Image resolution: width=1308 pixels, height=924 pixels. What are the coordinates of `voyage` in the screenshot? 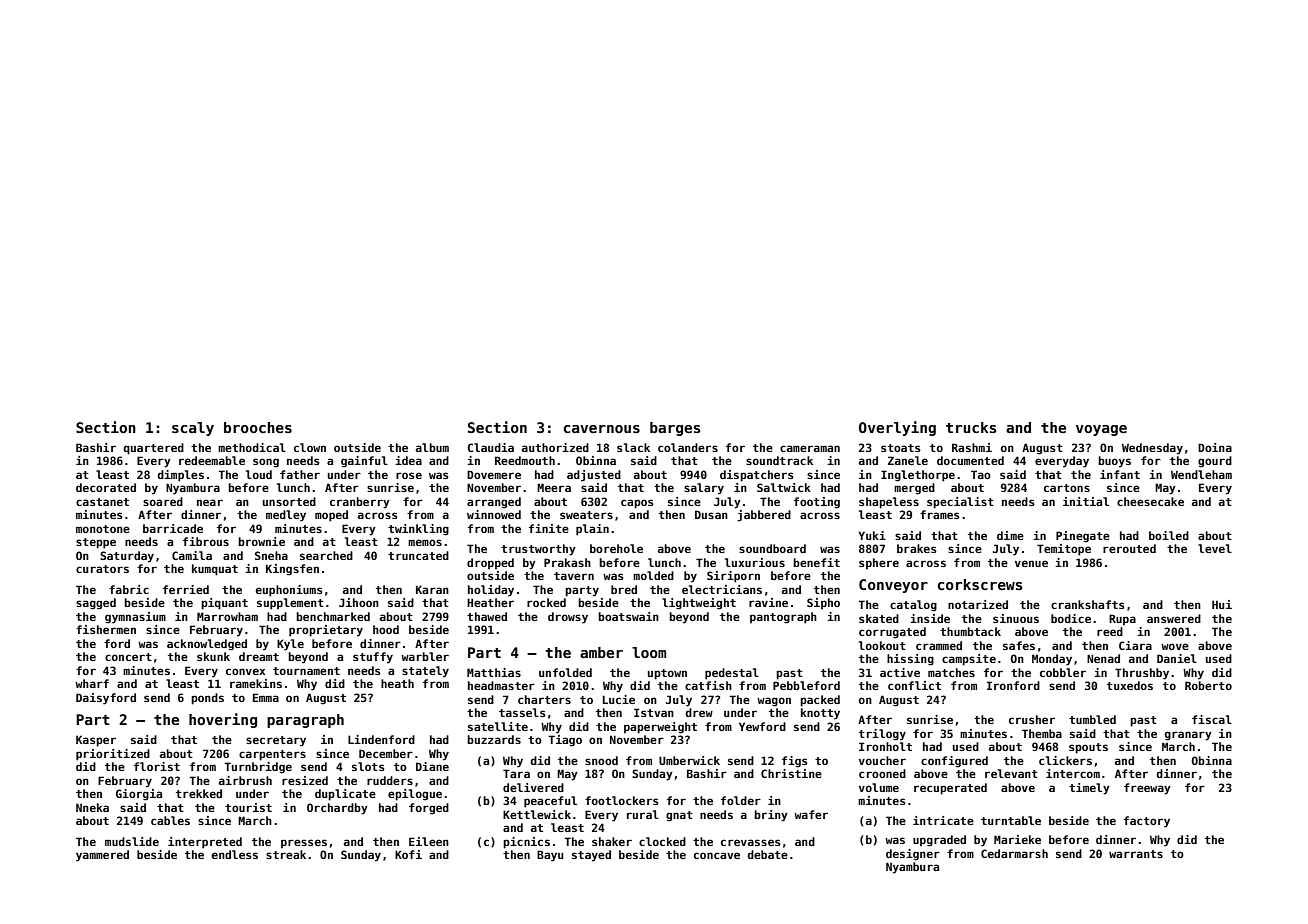 It's located at (1101, 430).
